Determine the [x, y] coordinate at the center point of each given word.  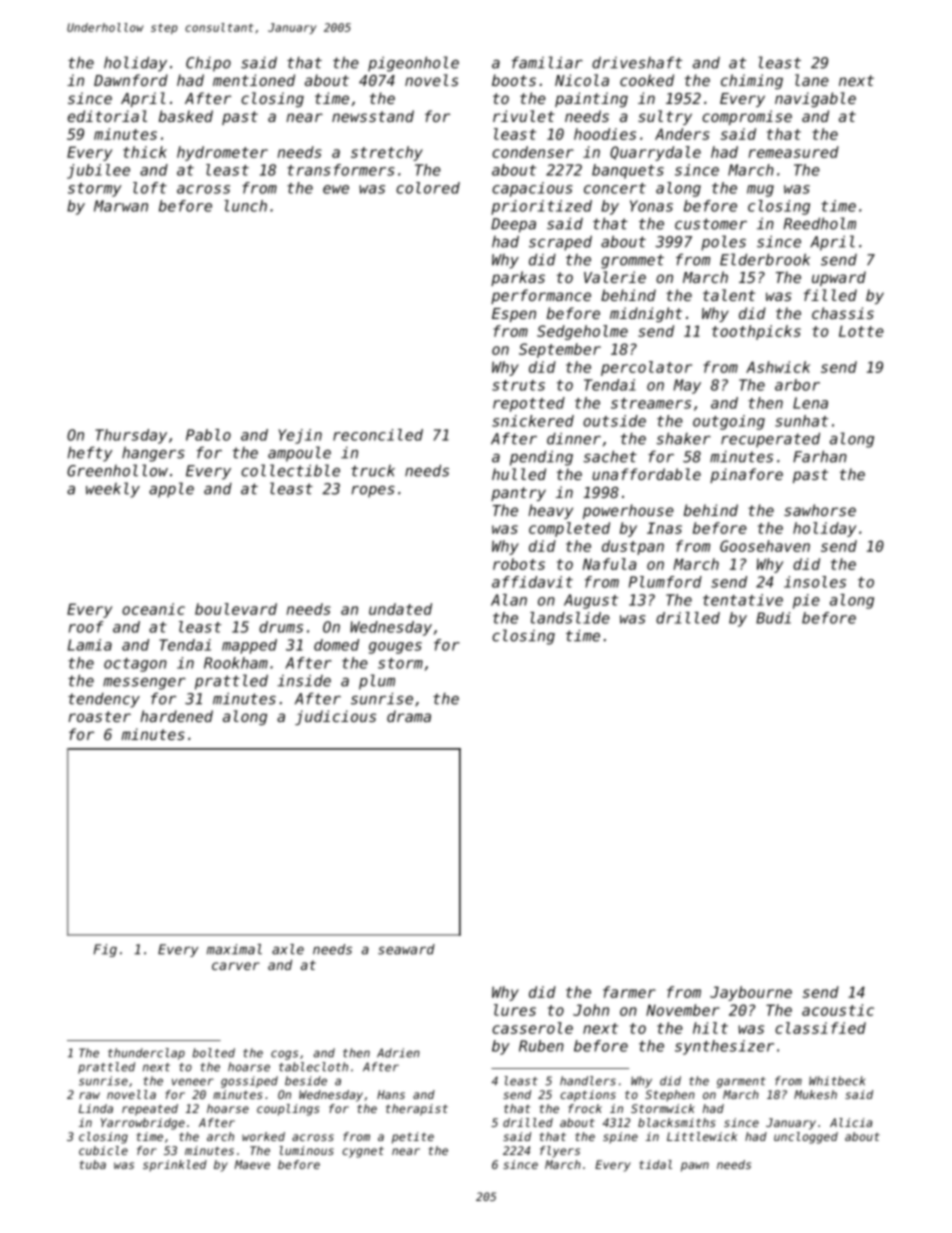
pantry [518, 494]
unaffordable [646, 474]
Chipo [208, 64]
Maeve [252, 1164]
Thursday [131, 436]
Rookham [236, 663]
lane [812, 80]
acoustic [838, 1010]
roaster [99, 716]
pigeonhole [413, 64]
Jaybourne [751, 993]
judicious [335, 717]
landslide [570, 618]
